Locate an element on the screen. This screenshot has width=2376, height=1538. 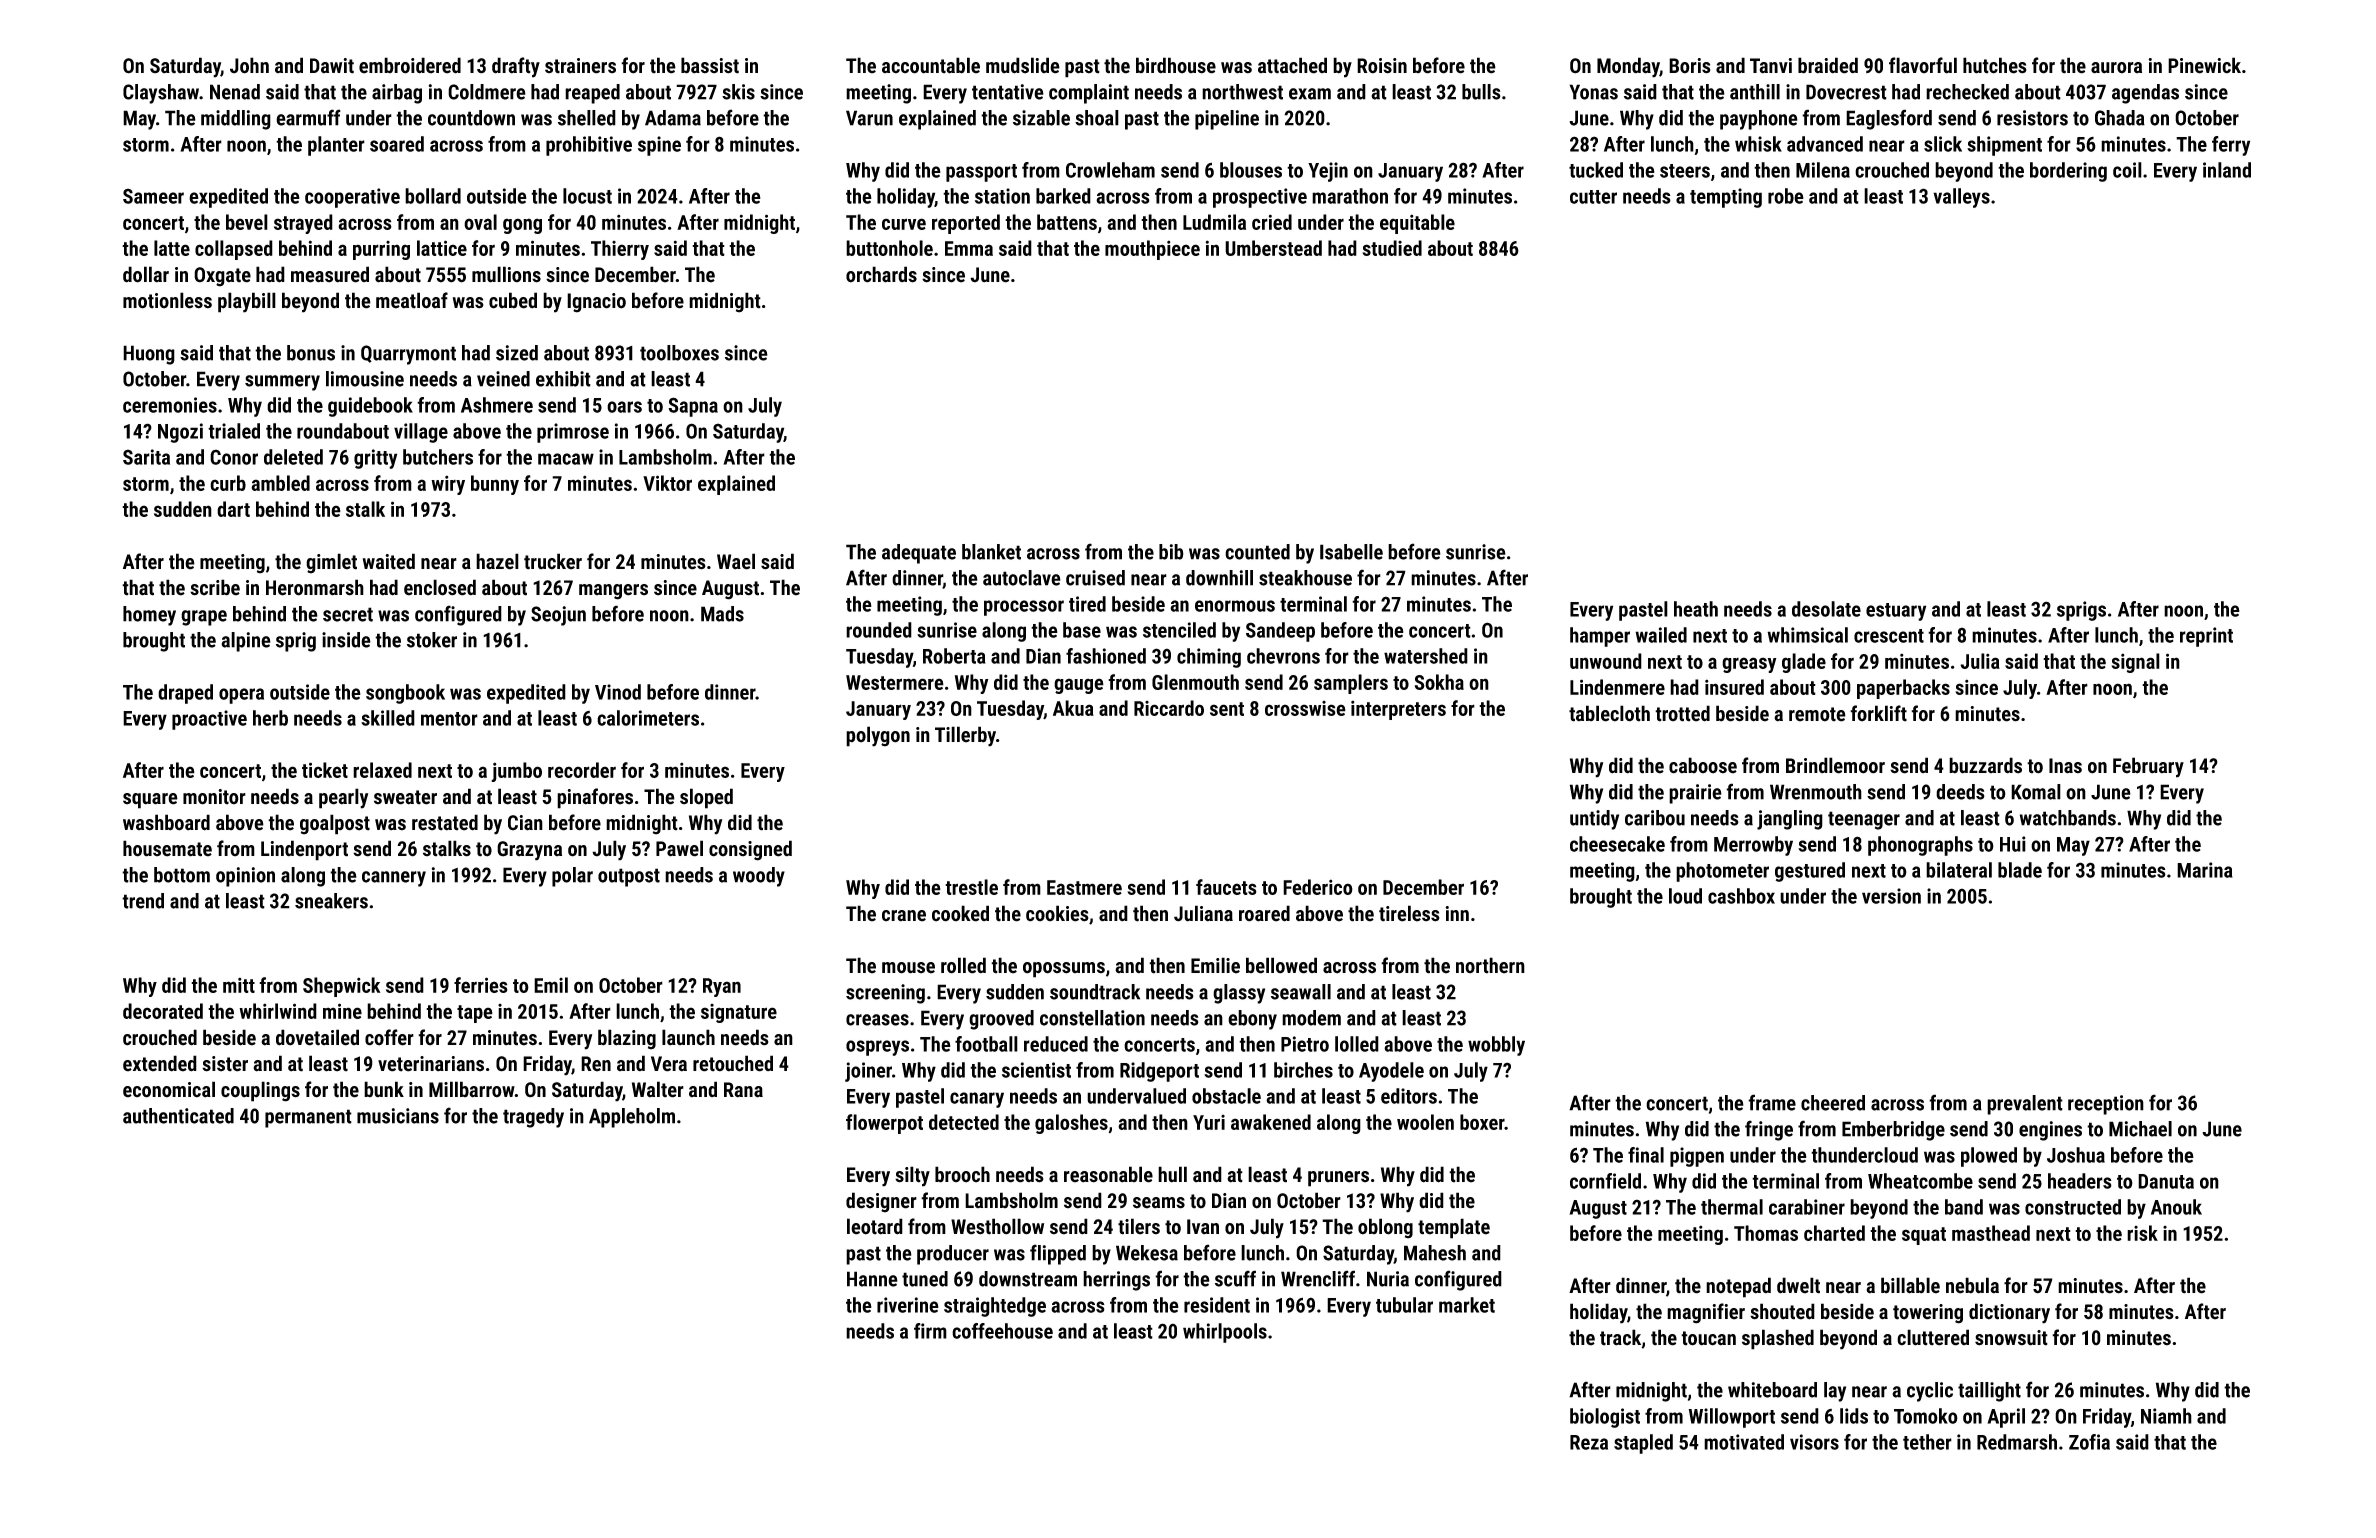
inland is located at coordinates (2227, 170).
